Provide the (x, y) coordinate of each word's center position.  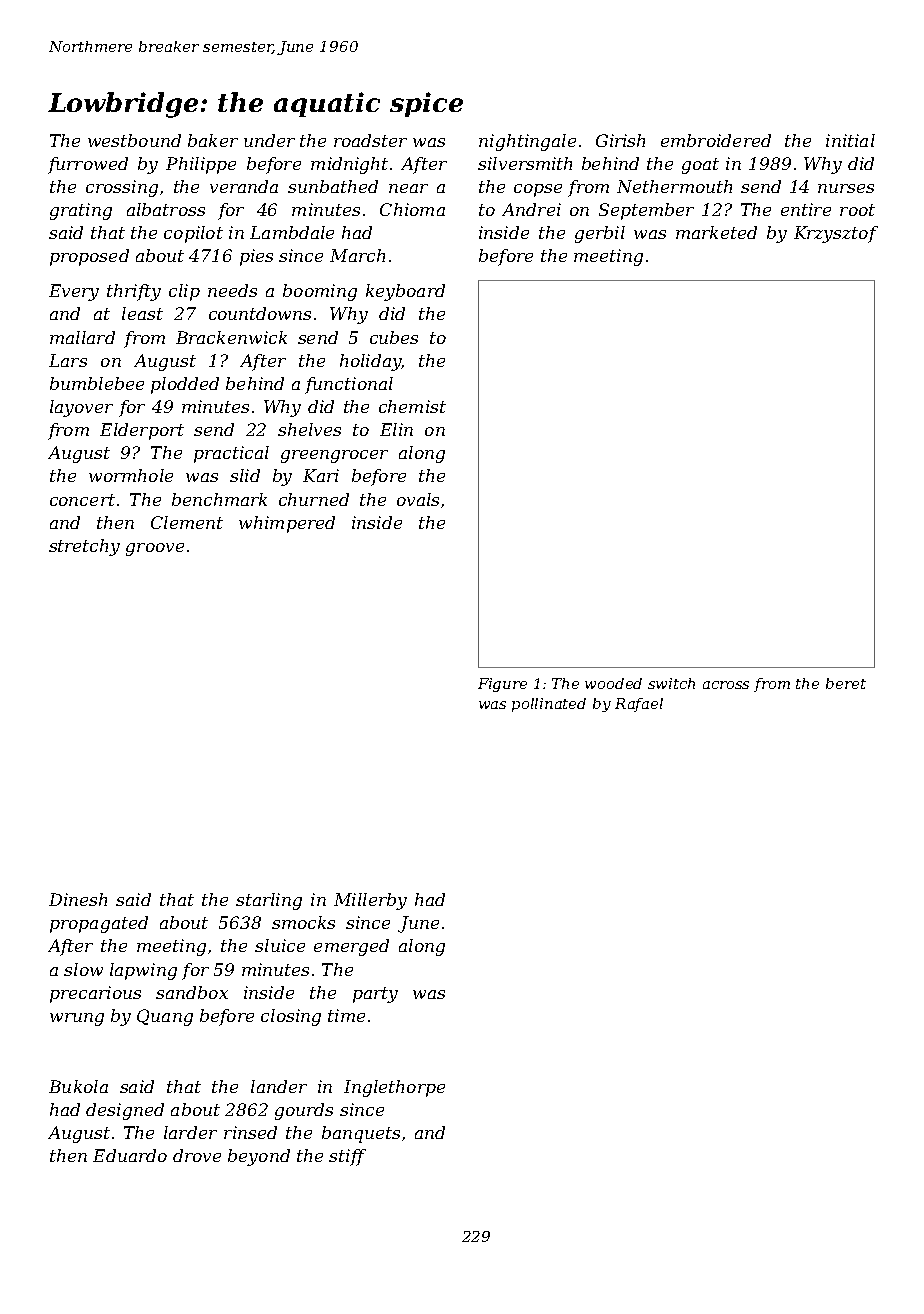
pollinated (549, 705)
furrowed (88, 165)
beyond (259, 1157)
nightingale (527, 142)
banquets (361, 1134)
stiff (347, 1157)
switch (671, 683)
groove (155, 549)
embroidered (716, 140)
